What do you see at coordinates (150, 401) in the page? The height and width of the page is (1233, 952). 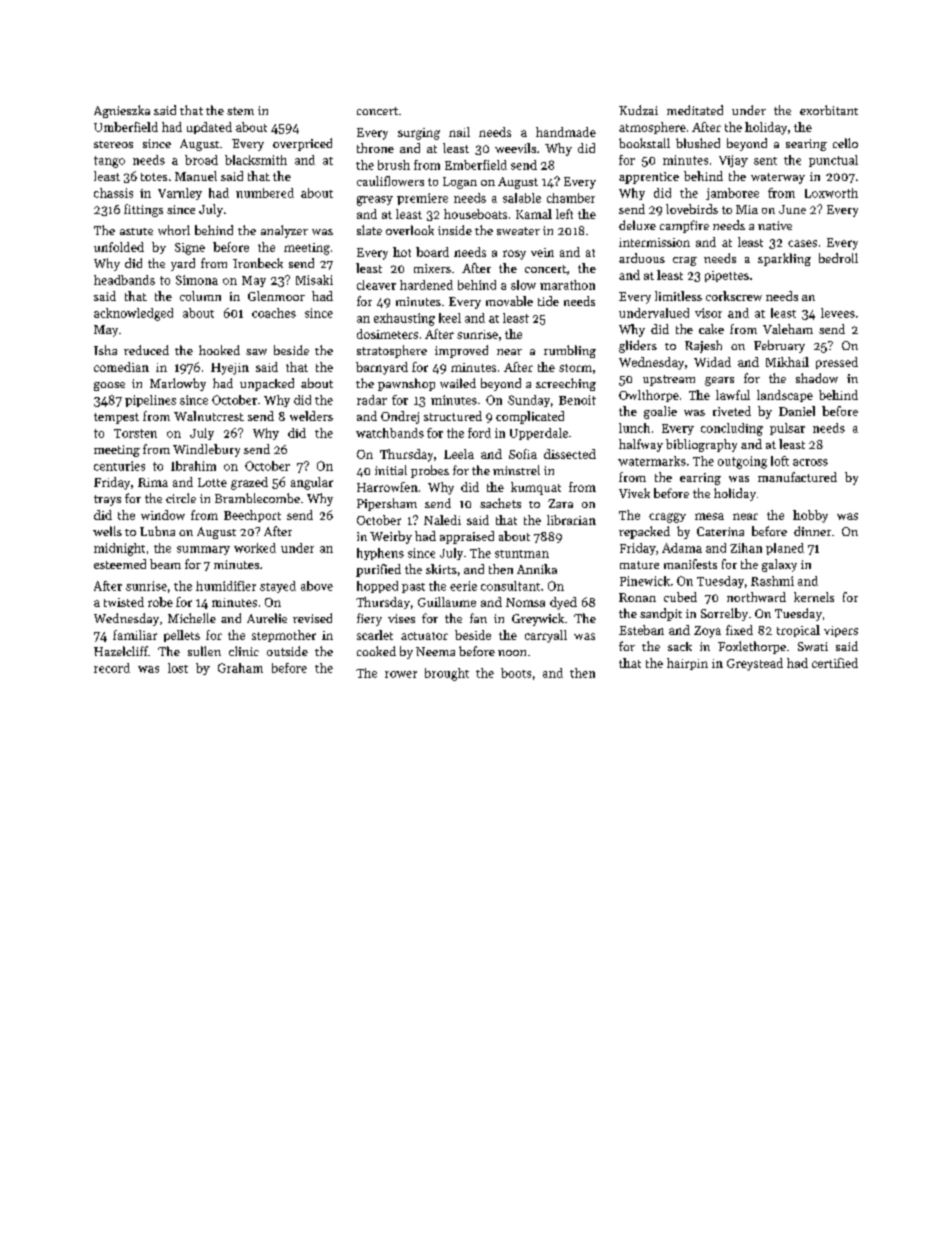 I see `pipelines` at bounding box center [150, 401].
